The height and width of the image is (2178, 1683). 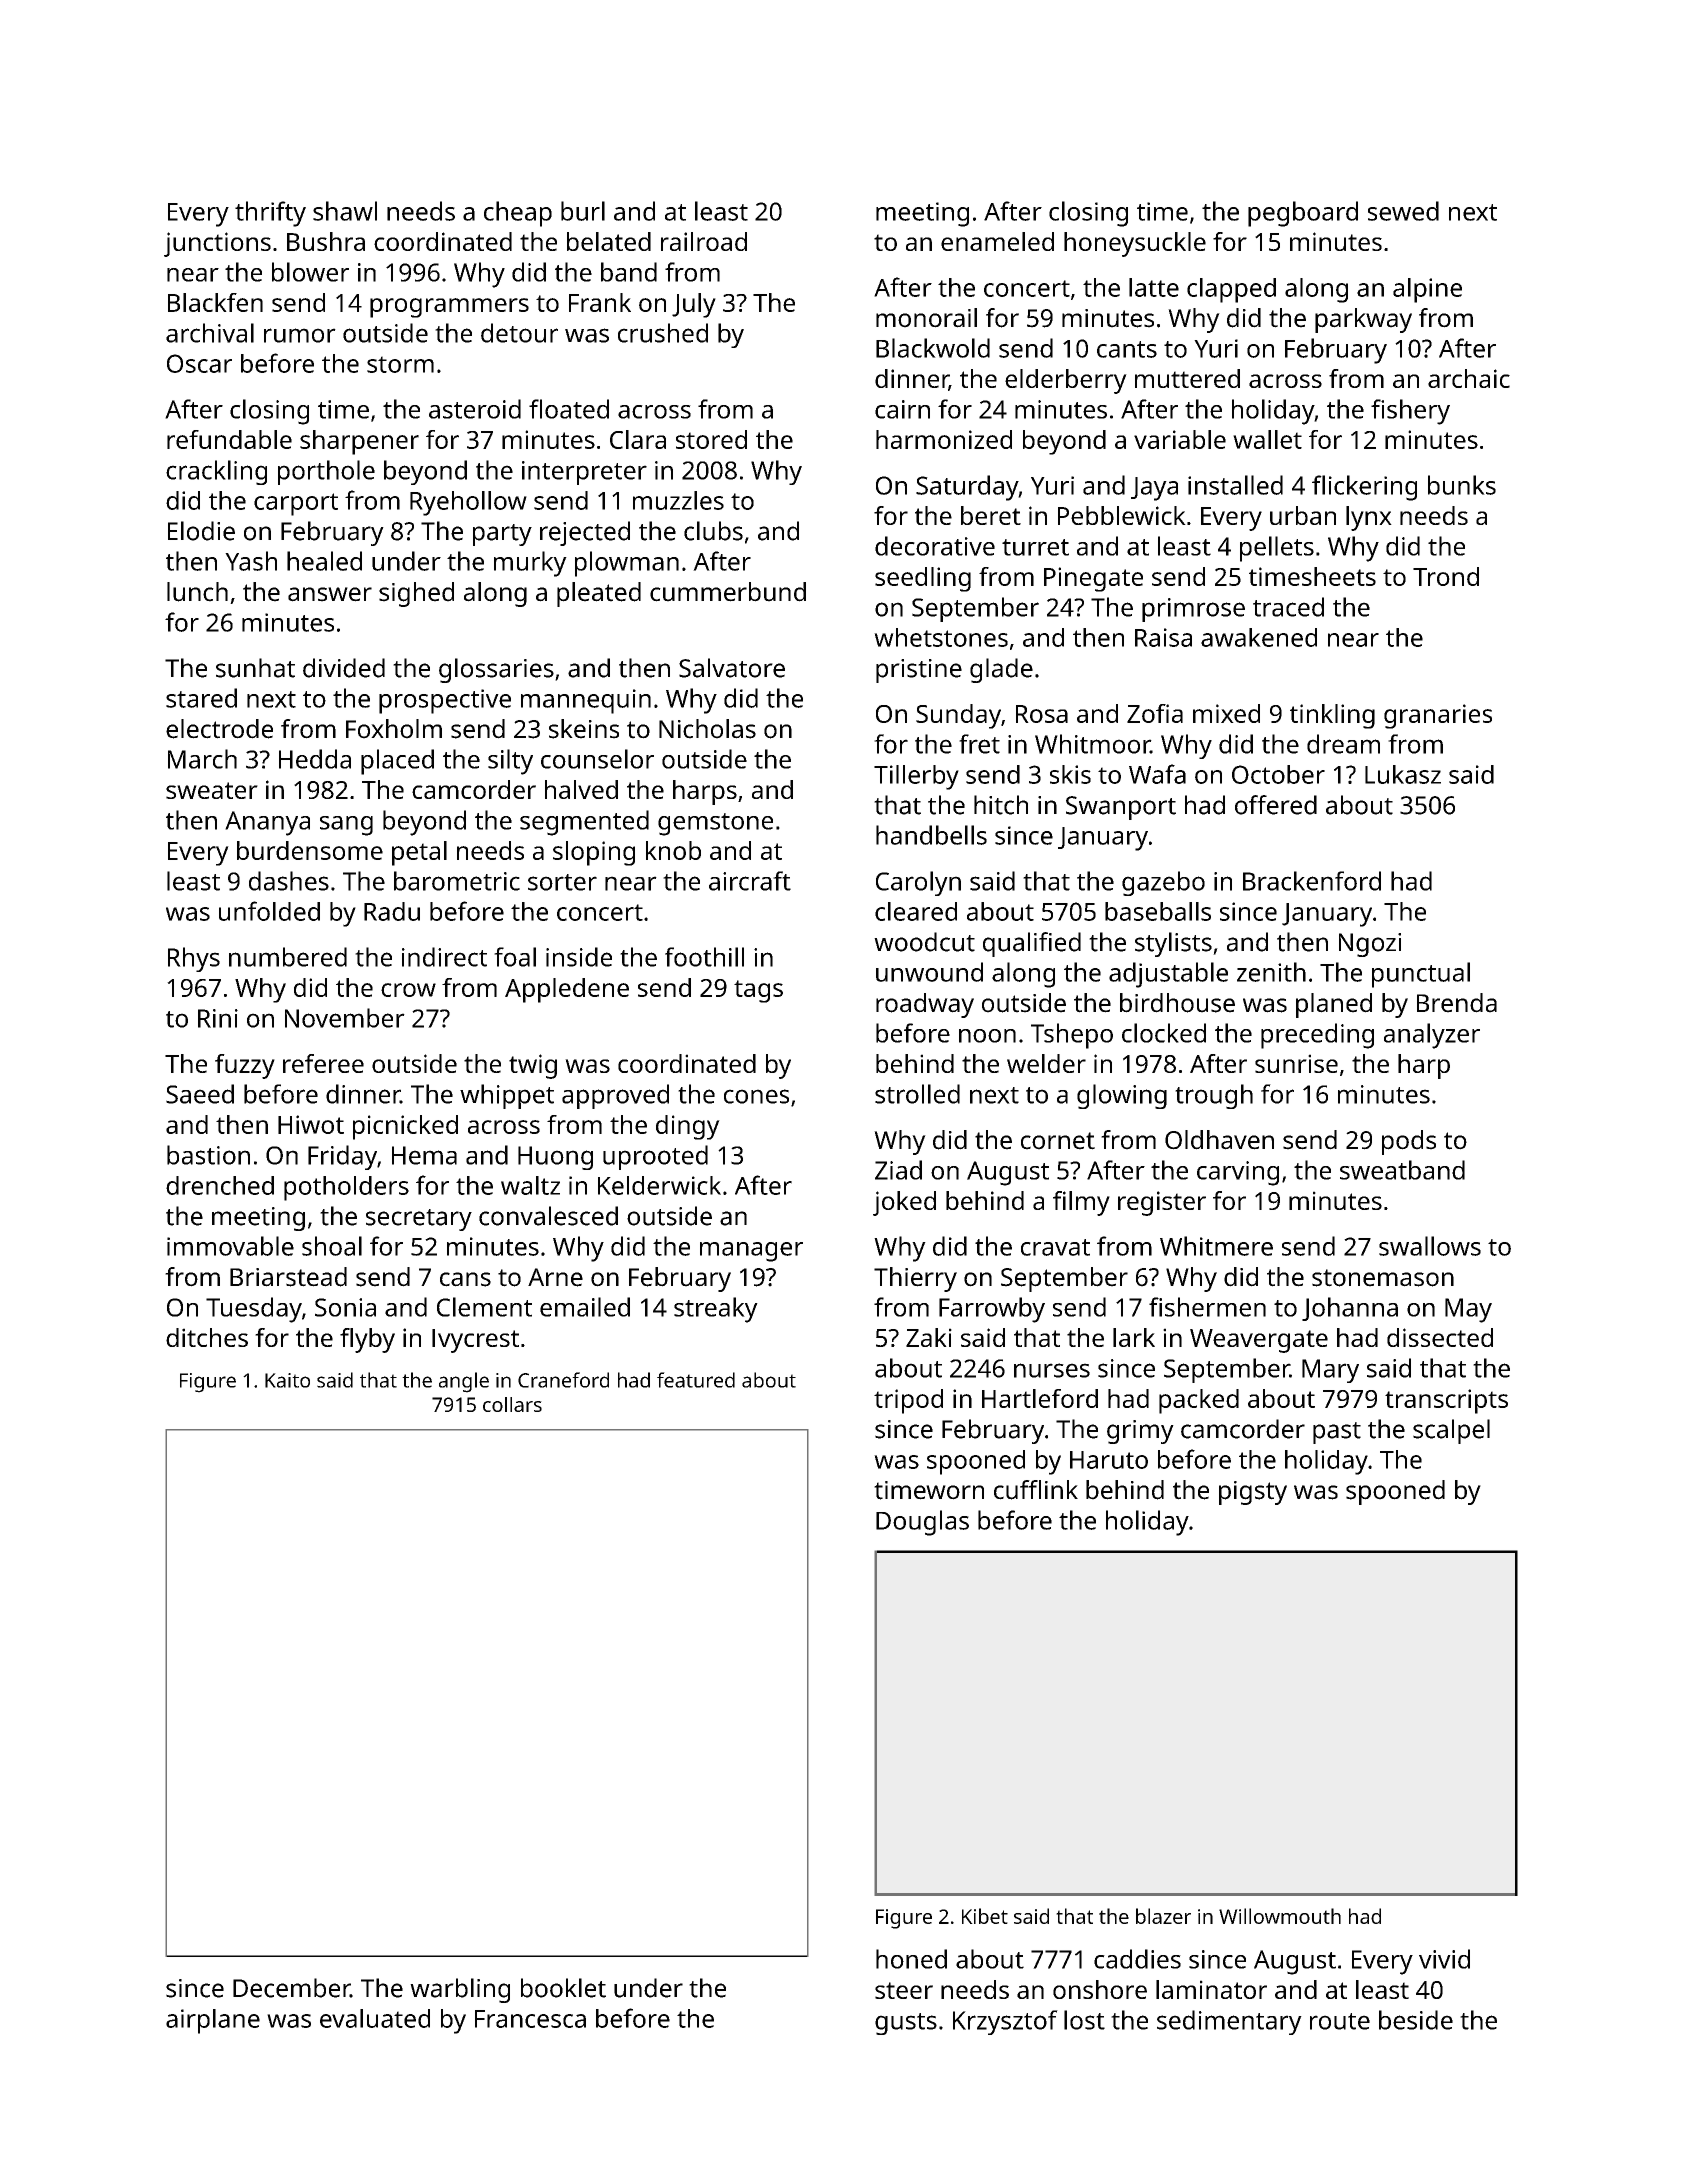 What do you see at coordinates (291, 1988) in the image?
I see `December` at bounding box center [291, 1988].
